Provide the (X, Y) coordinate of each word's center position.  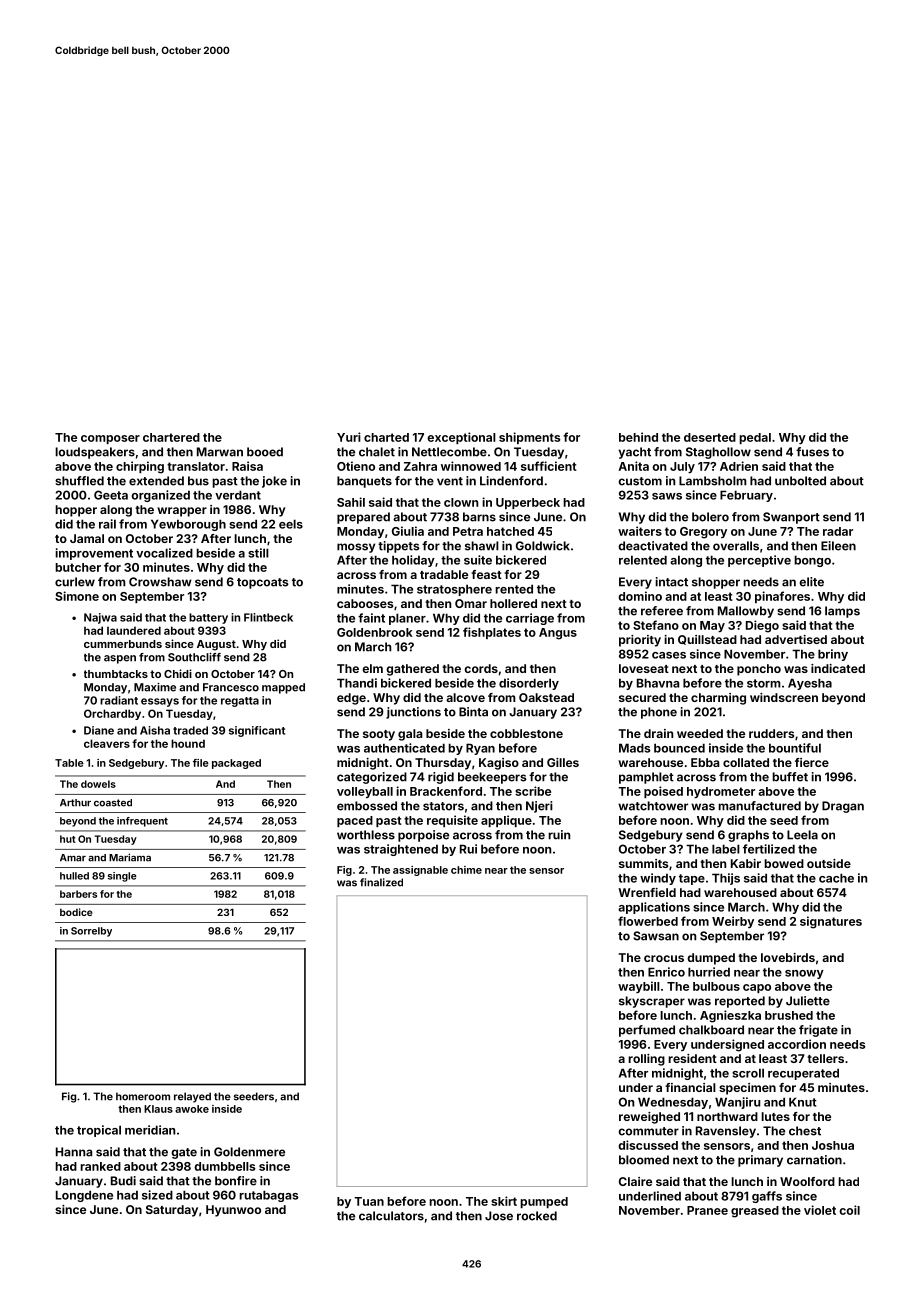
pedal (755, 438)
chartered (171, 437)
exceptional (461, 438)
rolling (646, 1060)
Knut (803, 1102)
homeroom (143, 1096)
